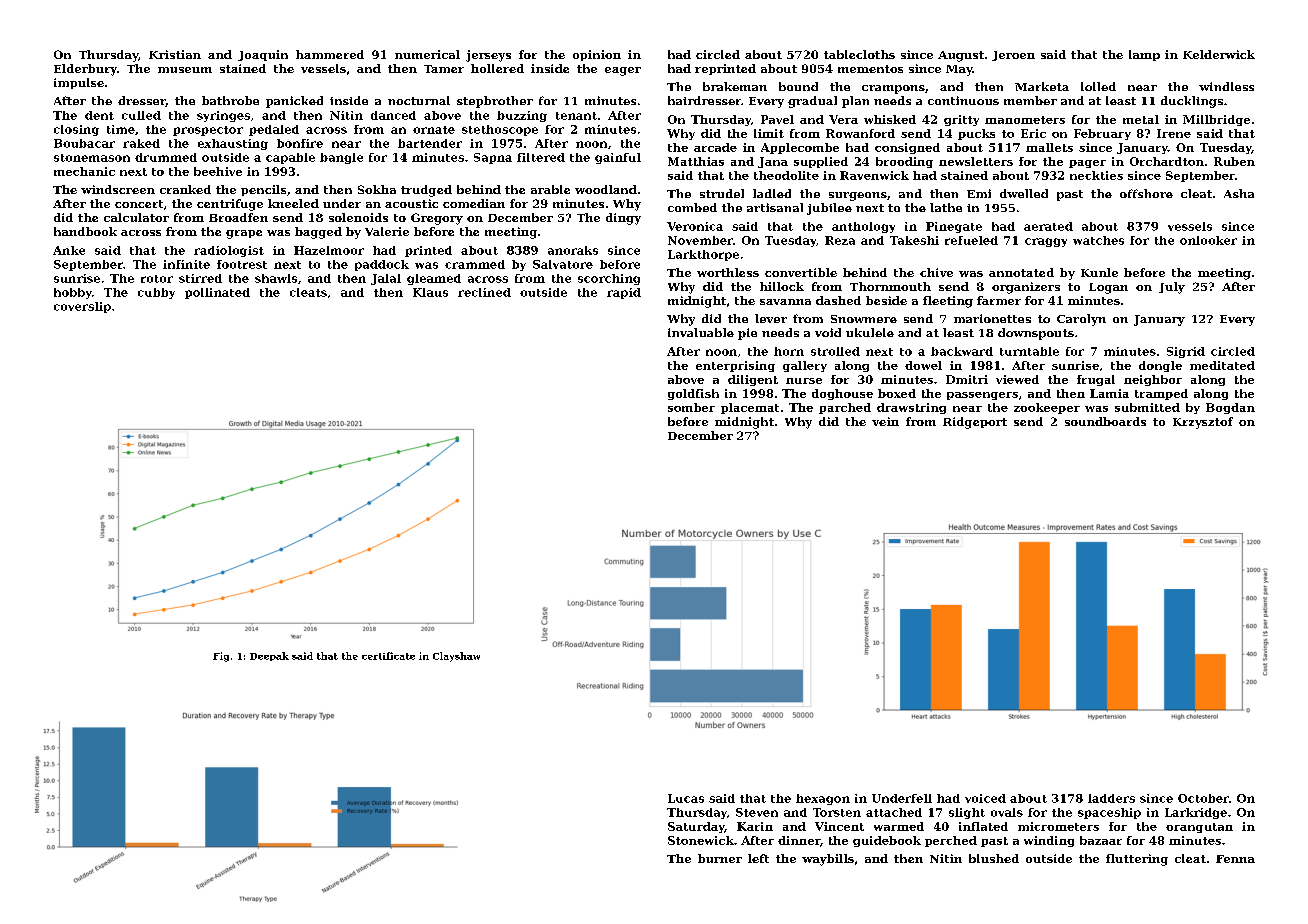  I want to click on voiced, so click(985, 798).
